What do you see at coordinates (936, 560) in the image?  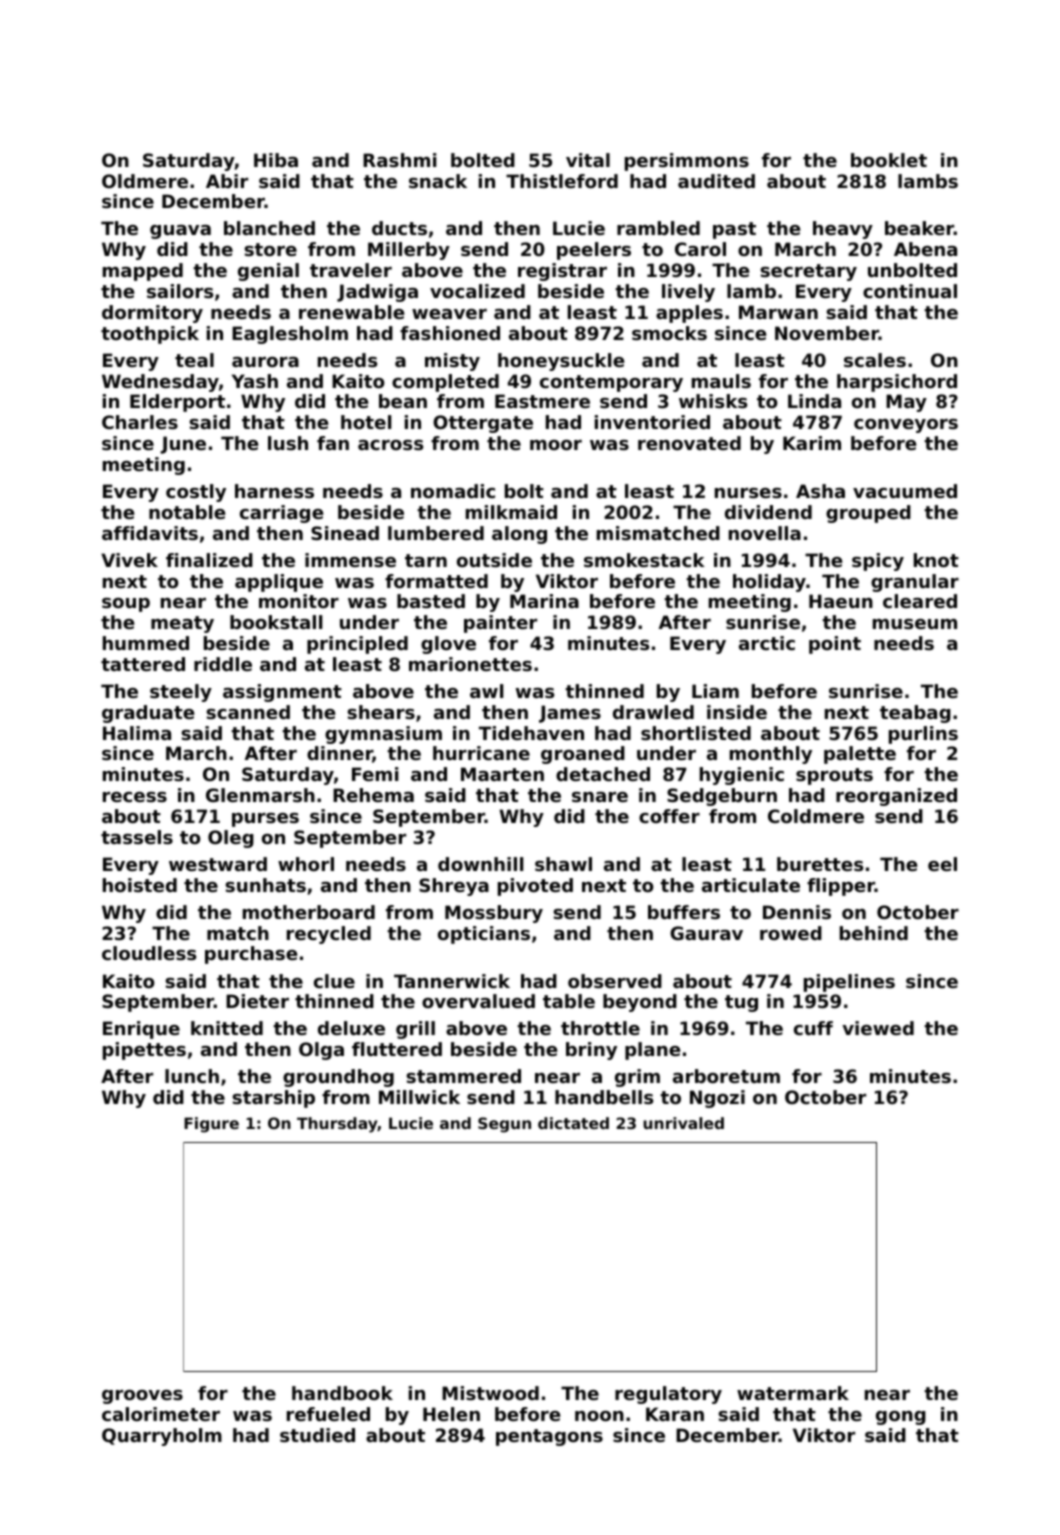 I see `knot` at bounding box center [936, 560].
